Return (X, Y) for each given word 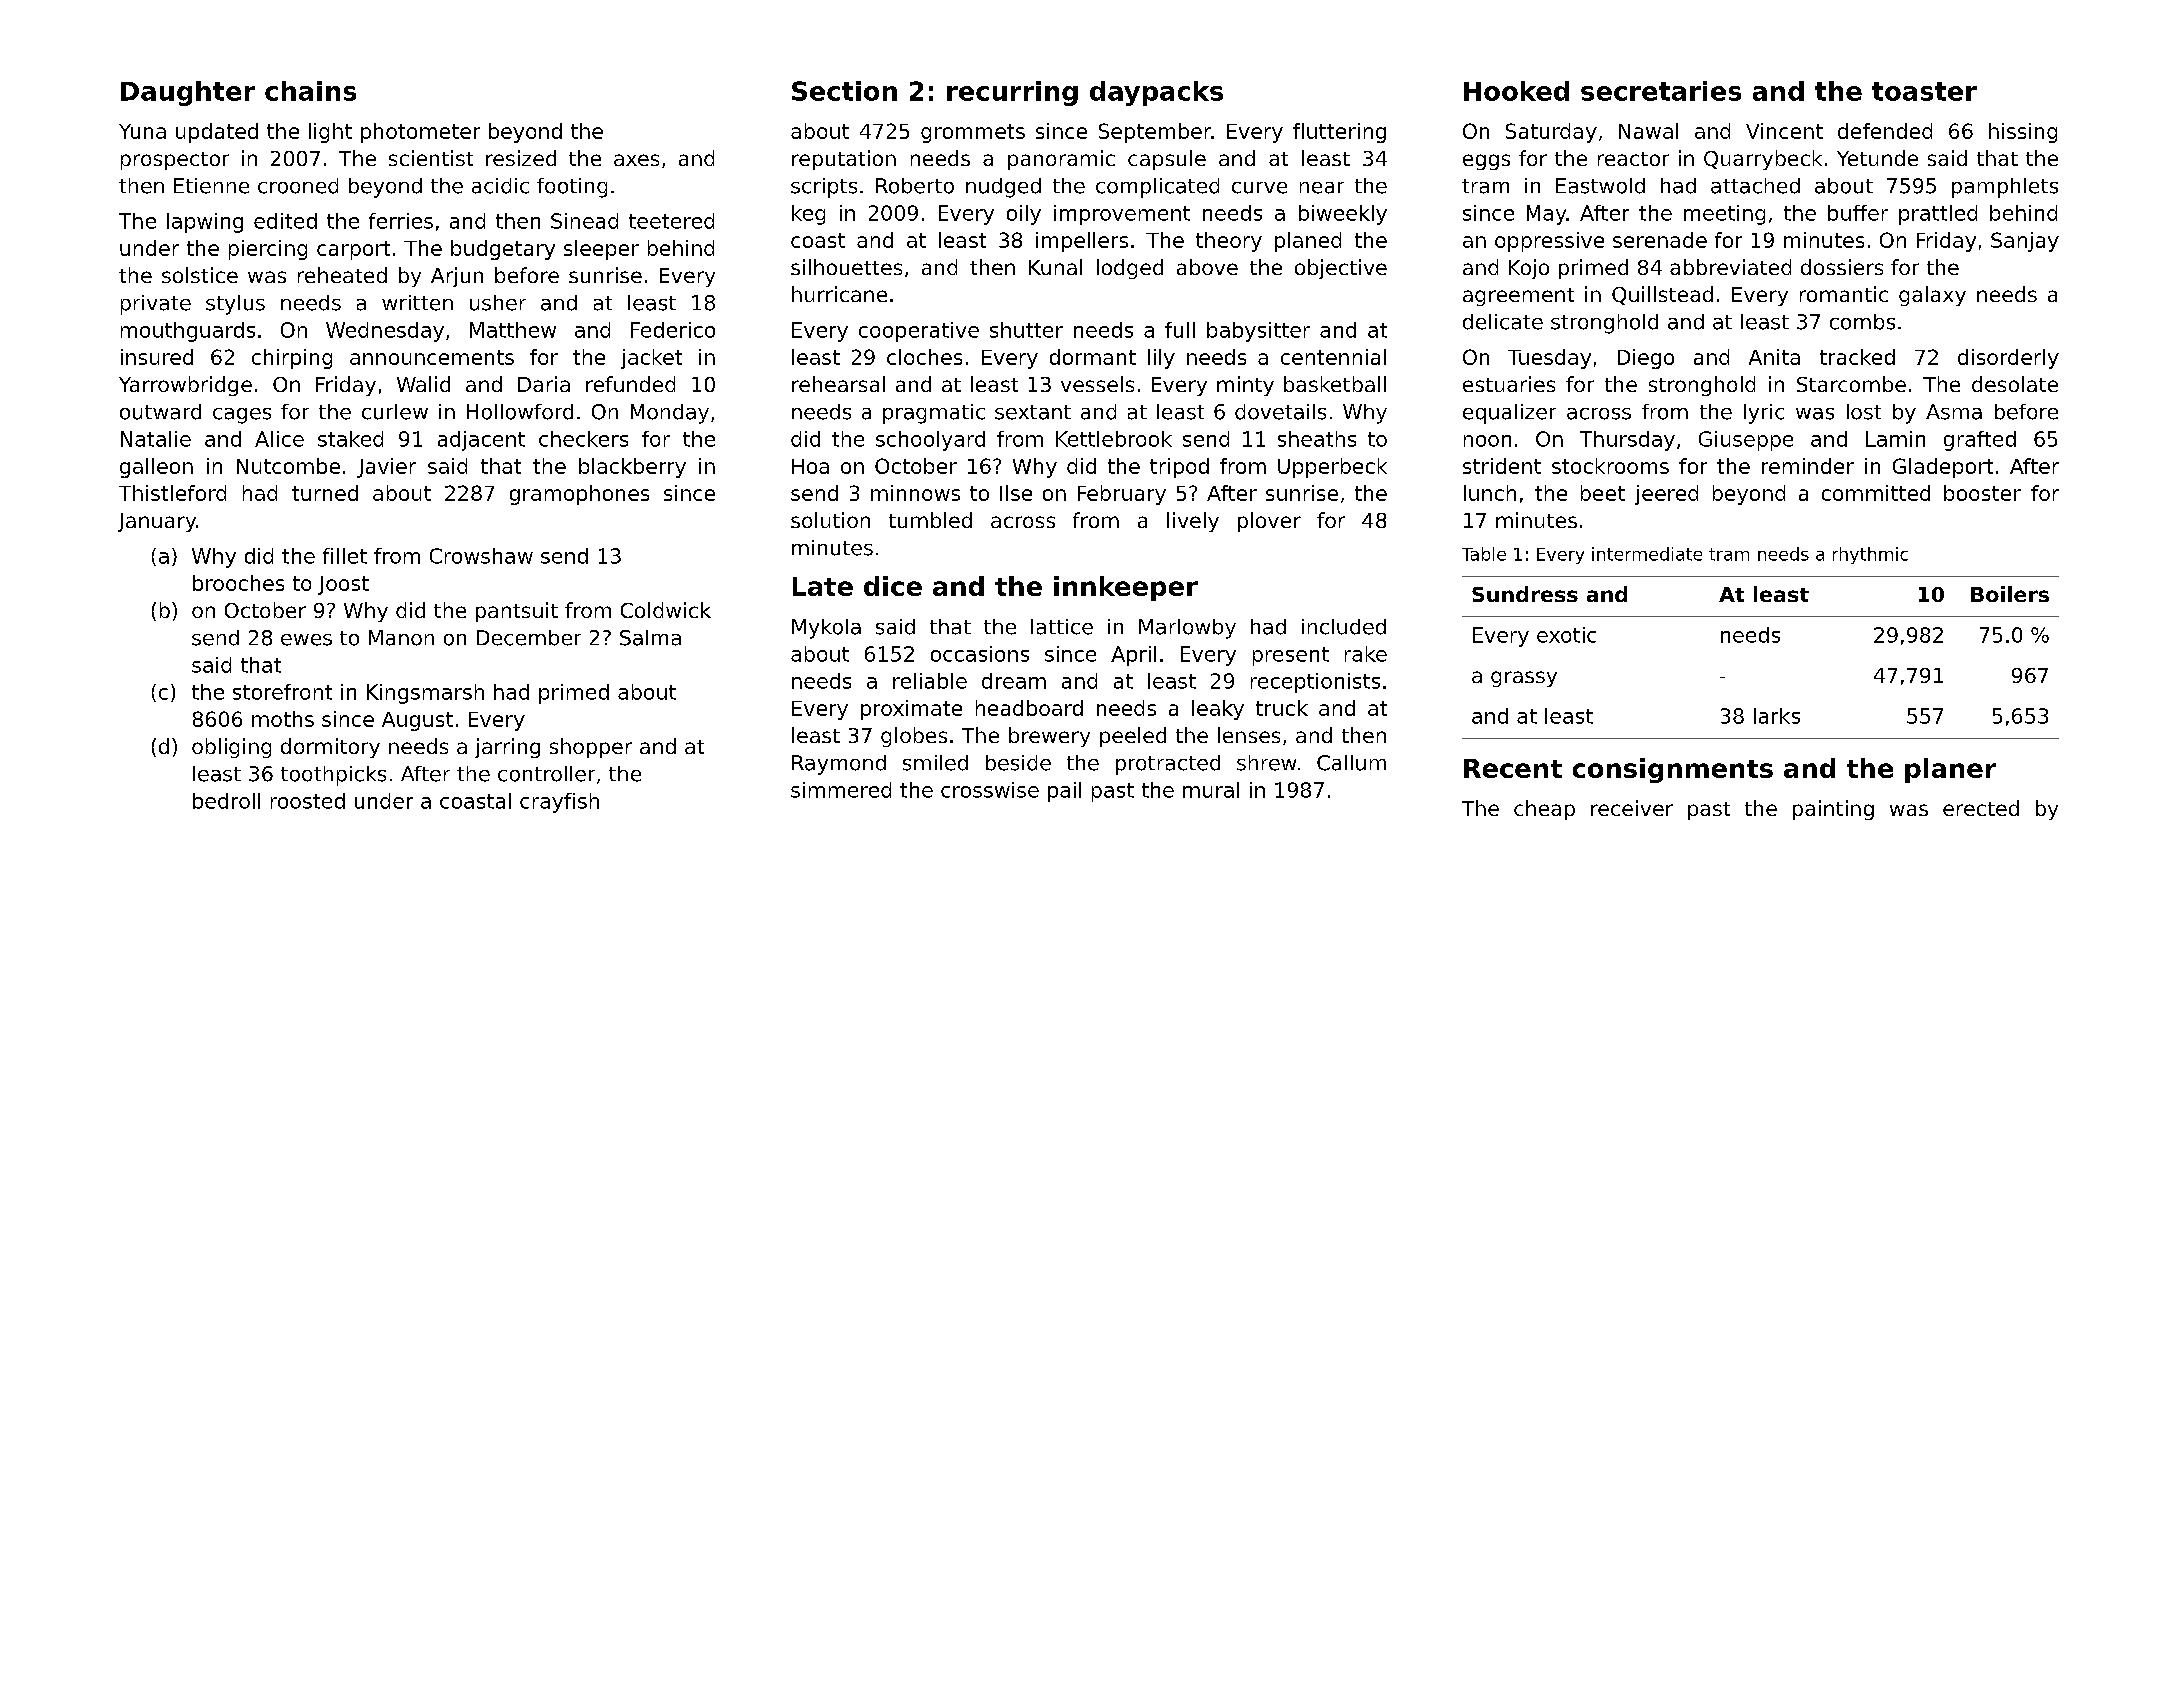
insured (157, 357)
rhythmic (1870, 555)
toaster (1924, 91)
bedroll (226, 801)
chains (310, 91)
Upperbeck (1332, 468)
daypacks (1156, 93)
